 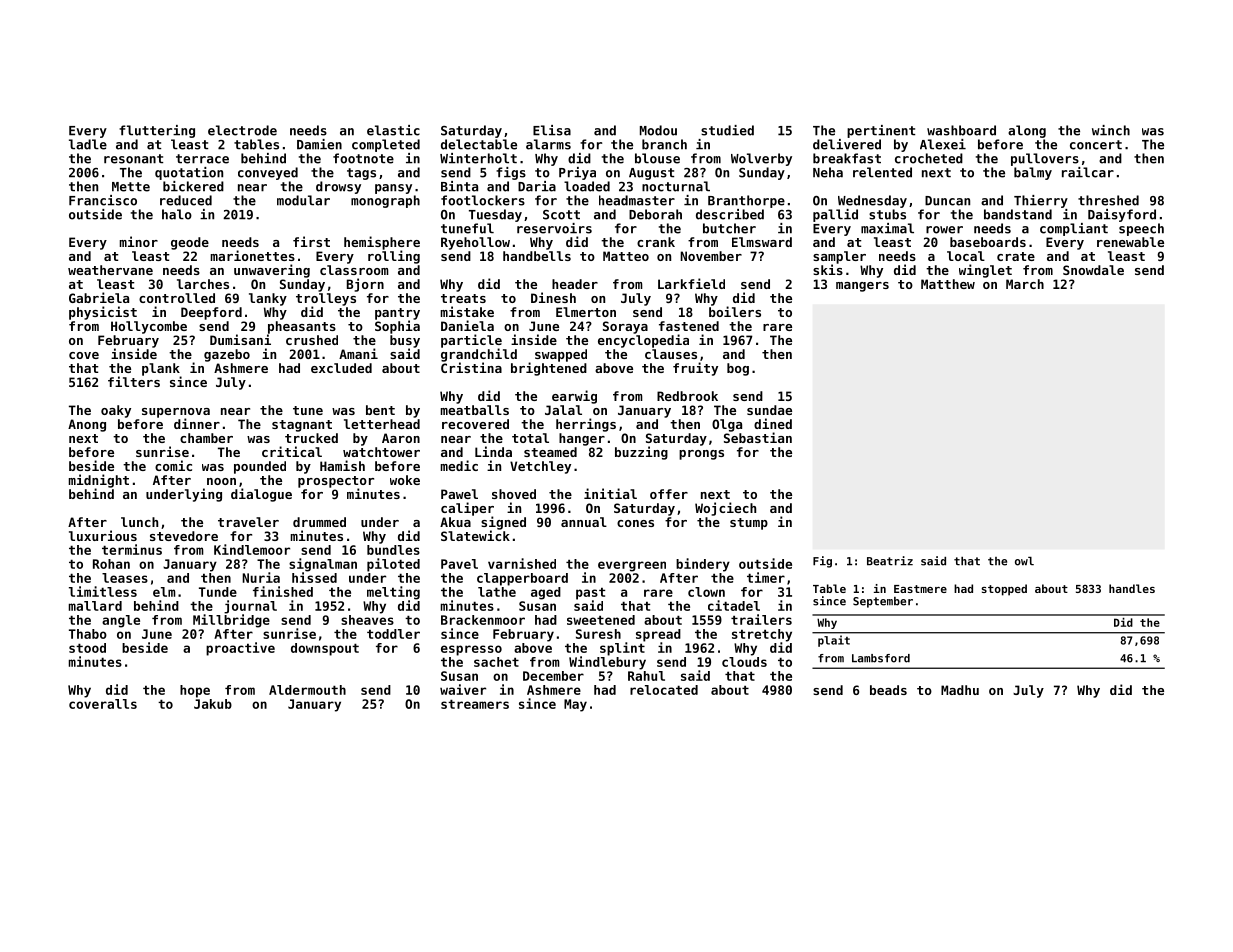 What do you see at coordinates (664, 144) in the page?
I see `branch` at bounding box center [664, 144].
